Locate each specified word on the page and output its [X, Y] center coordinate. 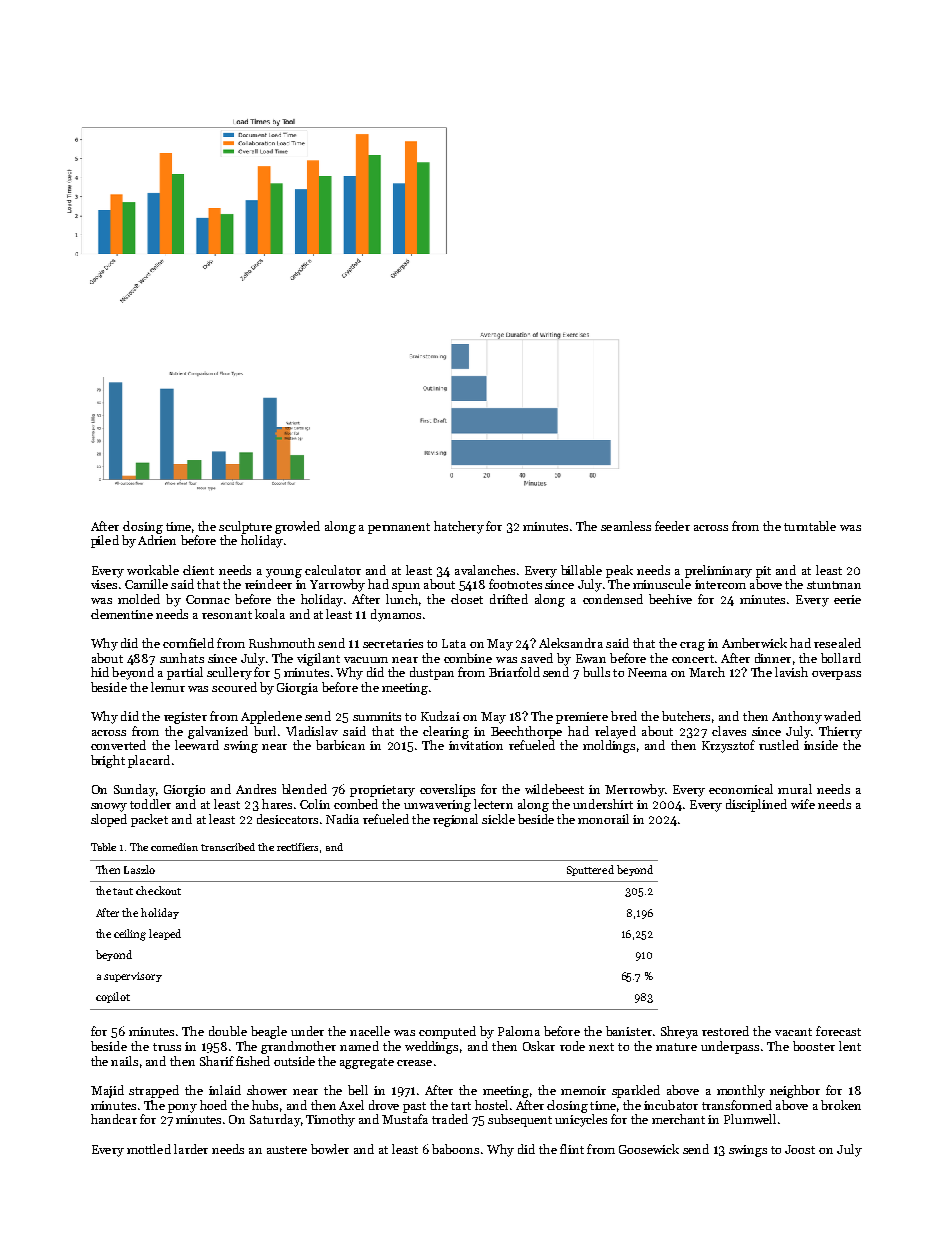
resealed [837, 643]
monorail [603, 819]
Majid [107, 1091]
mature [676, 1047]
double [228, 1031]
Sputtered [590, 870]
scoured [234, 687]
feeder [672, 526]
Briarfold [514, 672]
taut [123, 891]
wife [803, 804]
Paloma [519, 1031]
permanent [399, 528]
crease [414, 1063]
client [198, 570]
